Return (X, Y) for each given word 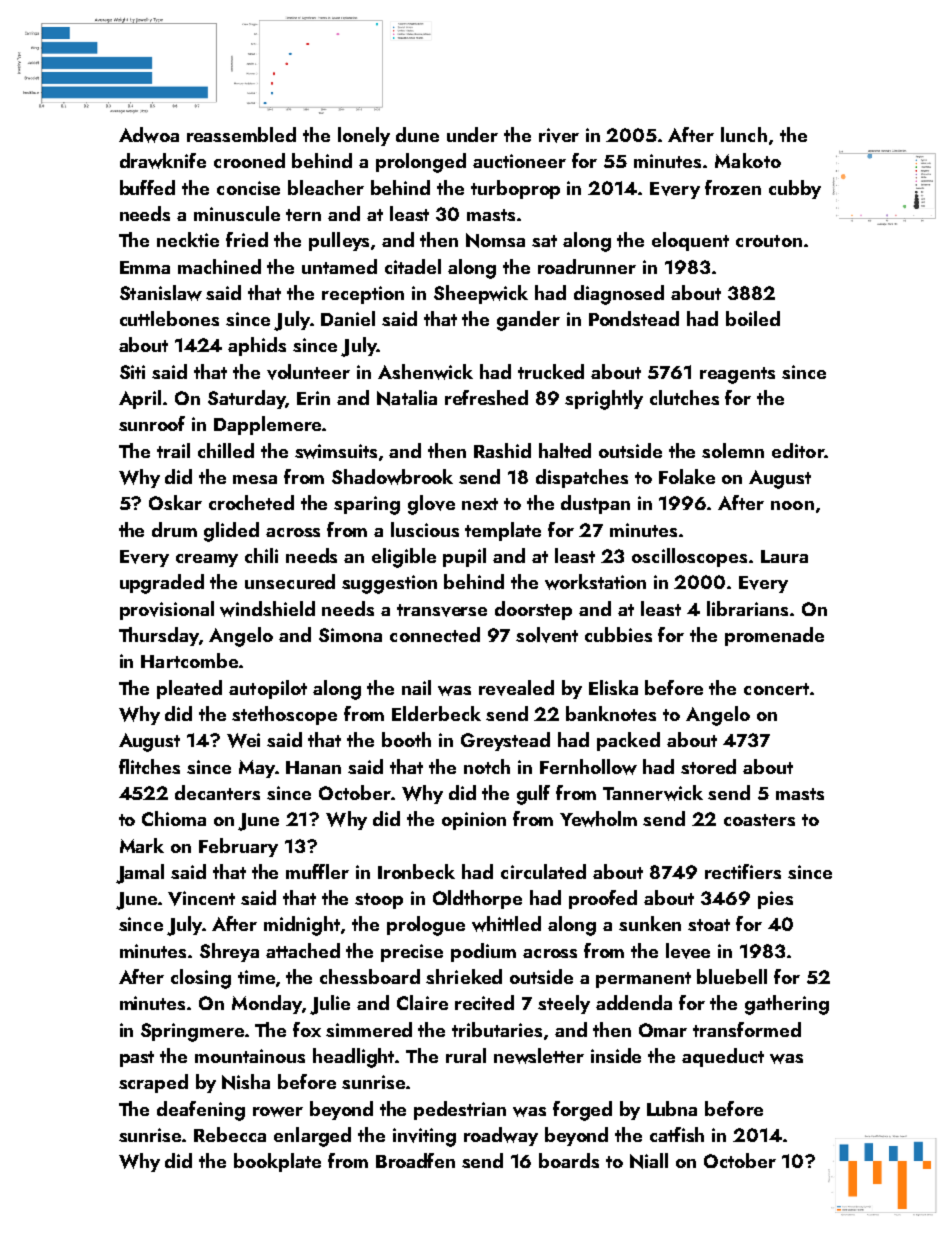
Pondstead (634, 318)
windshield (267, 609)
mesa (255, 479)
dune (417, 134)
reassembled (241, 134)
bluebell (732, 976)
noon (792, 505)
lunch (744, 134)
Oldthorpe (477, 899)
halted (565, 450)
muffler (317, 871)
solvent (547, 635)
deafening (201, 1111)
